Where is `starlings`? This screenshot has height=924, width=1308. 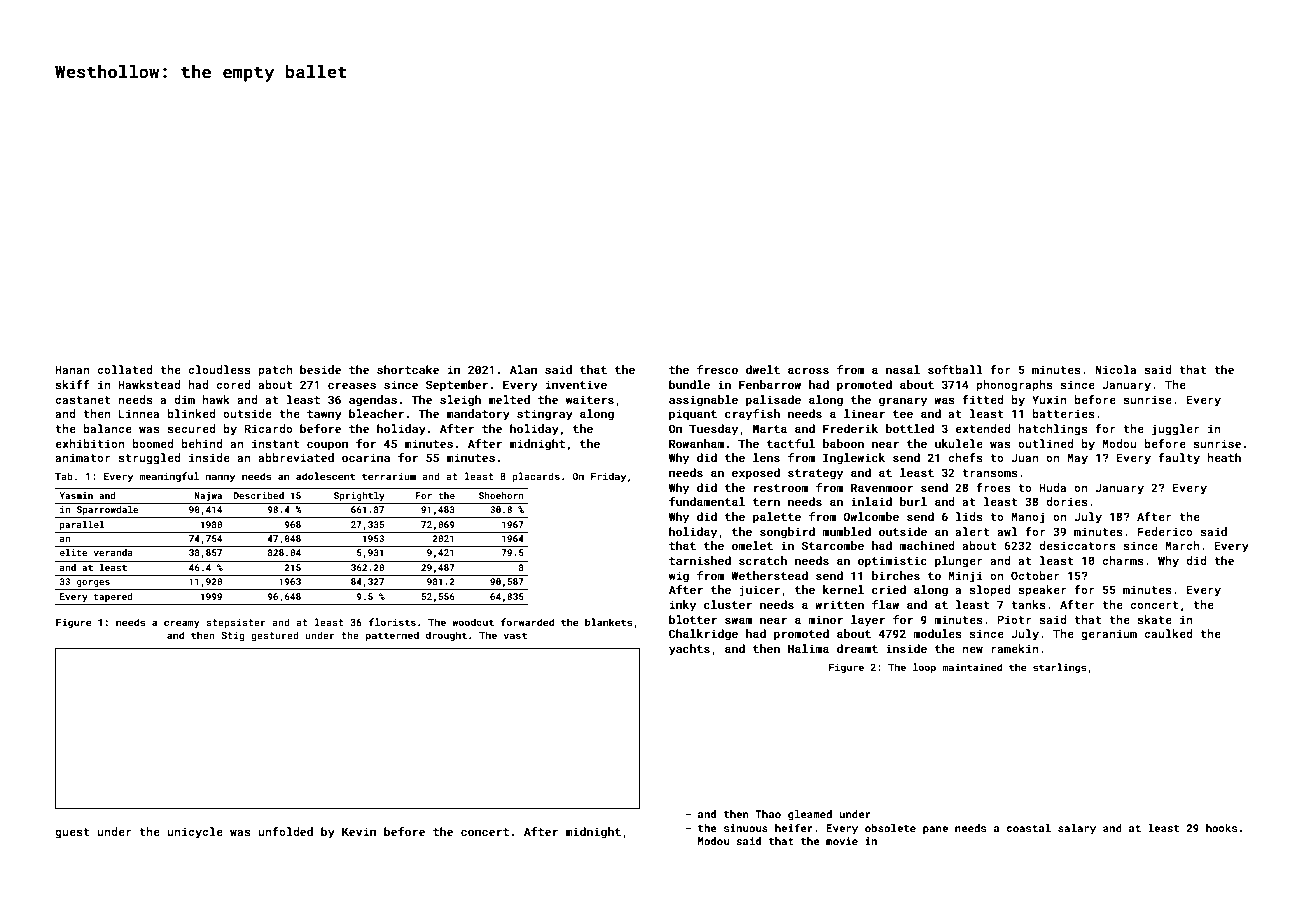 starlings is located at coordinates (1059, 668).
